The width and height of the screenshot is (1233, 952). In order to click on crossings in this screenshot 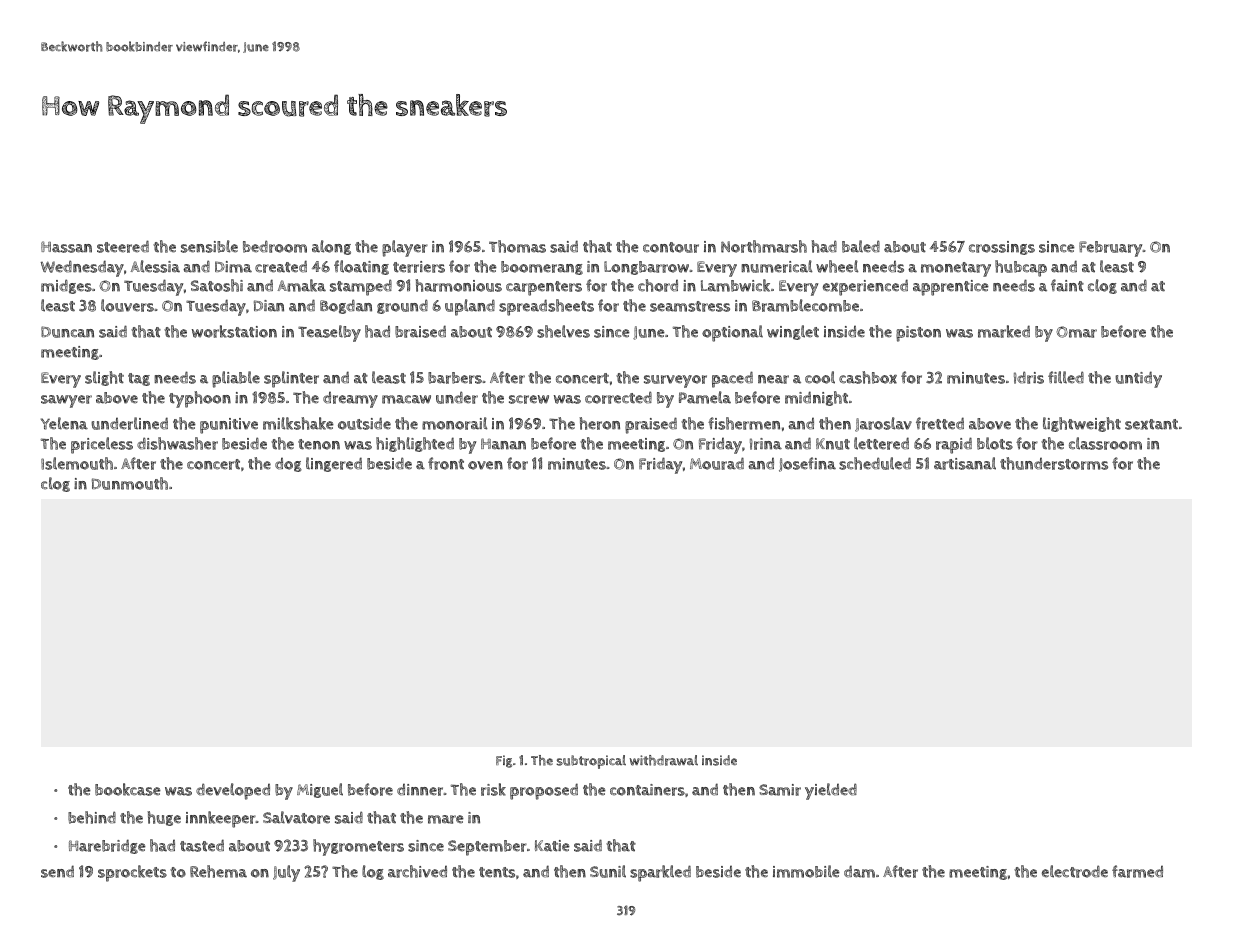, I will do `click(1002, 248)`.
